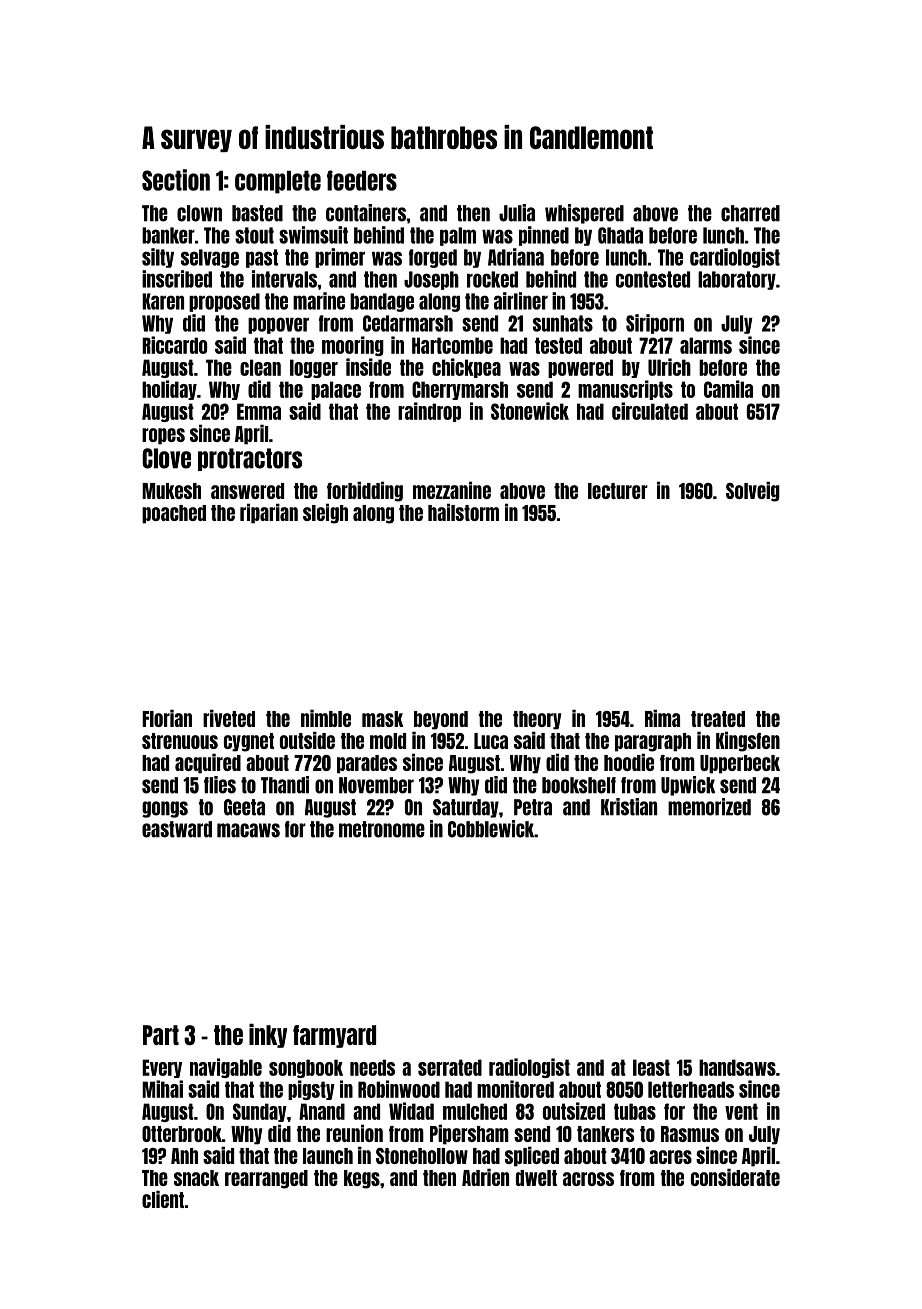 This screenshot has width=922, height=1309. I want to click on memorized, so click(709, 807).
